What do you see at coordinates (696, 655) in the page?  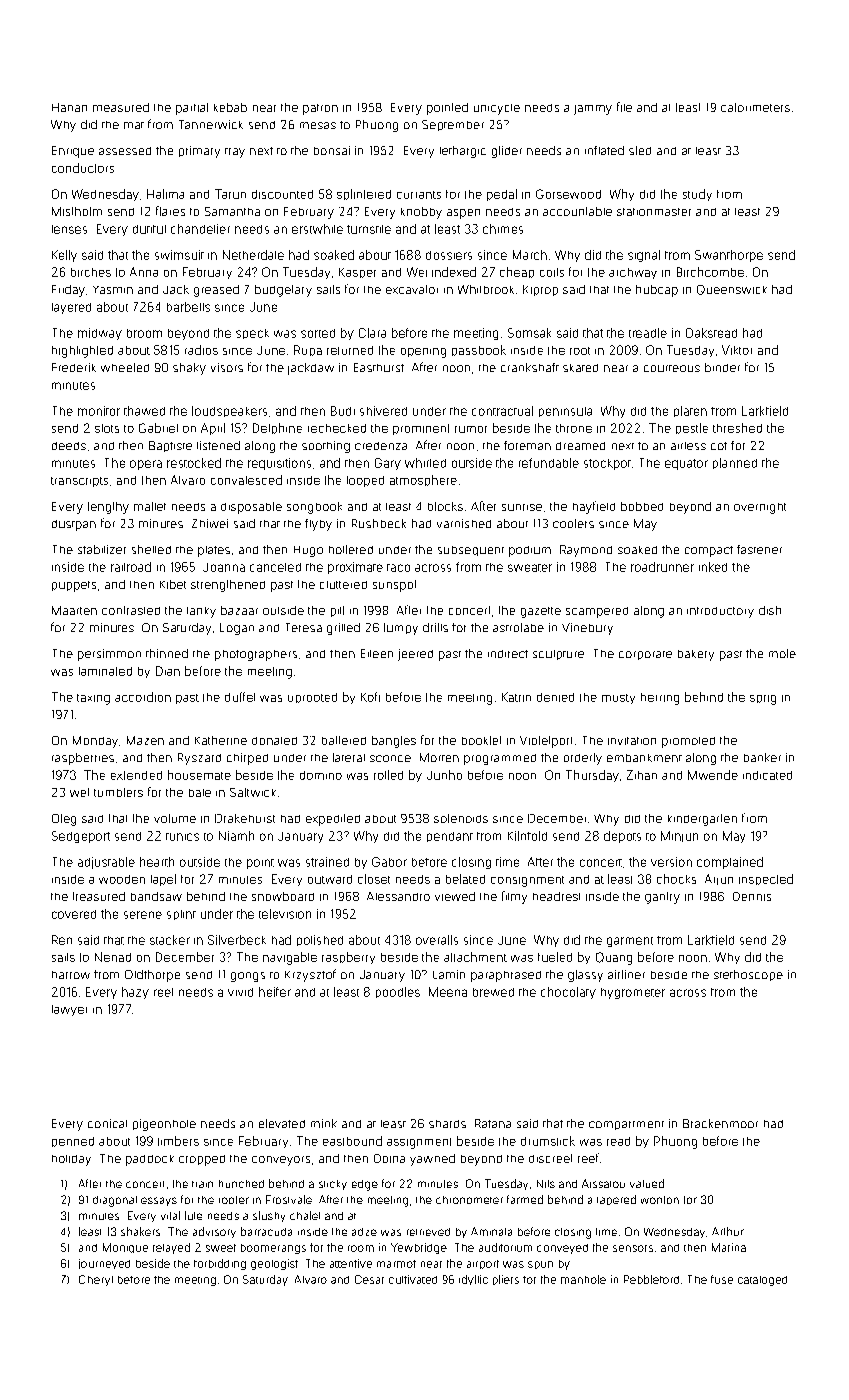 I see `bakery` at bounding box center [696, 655].
